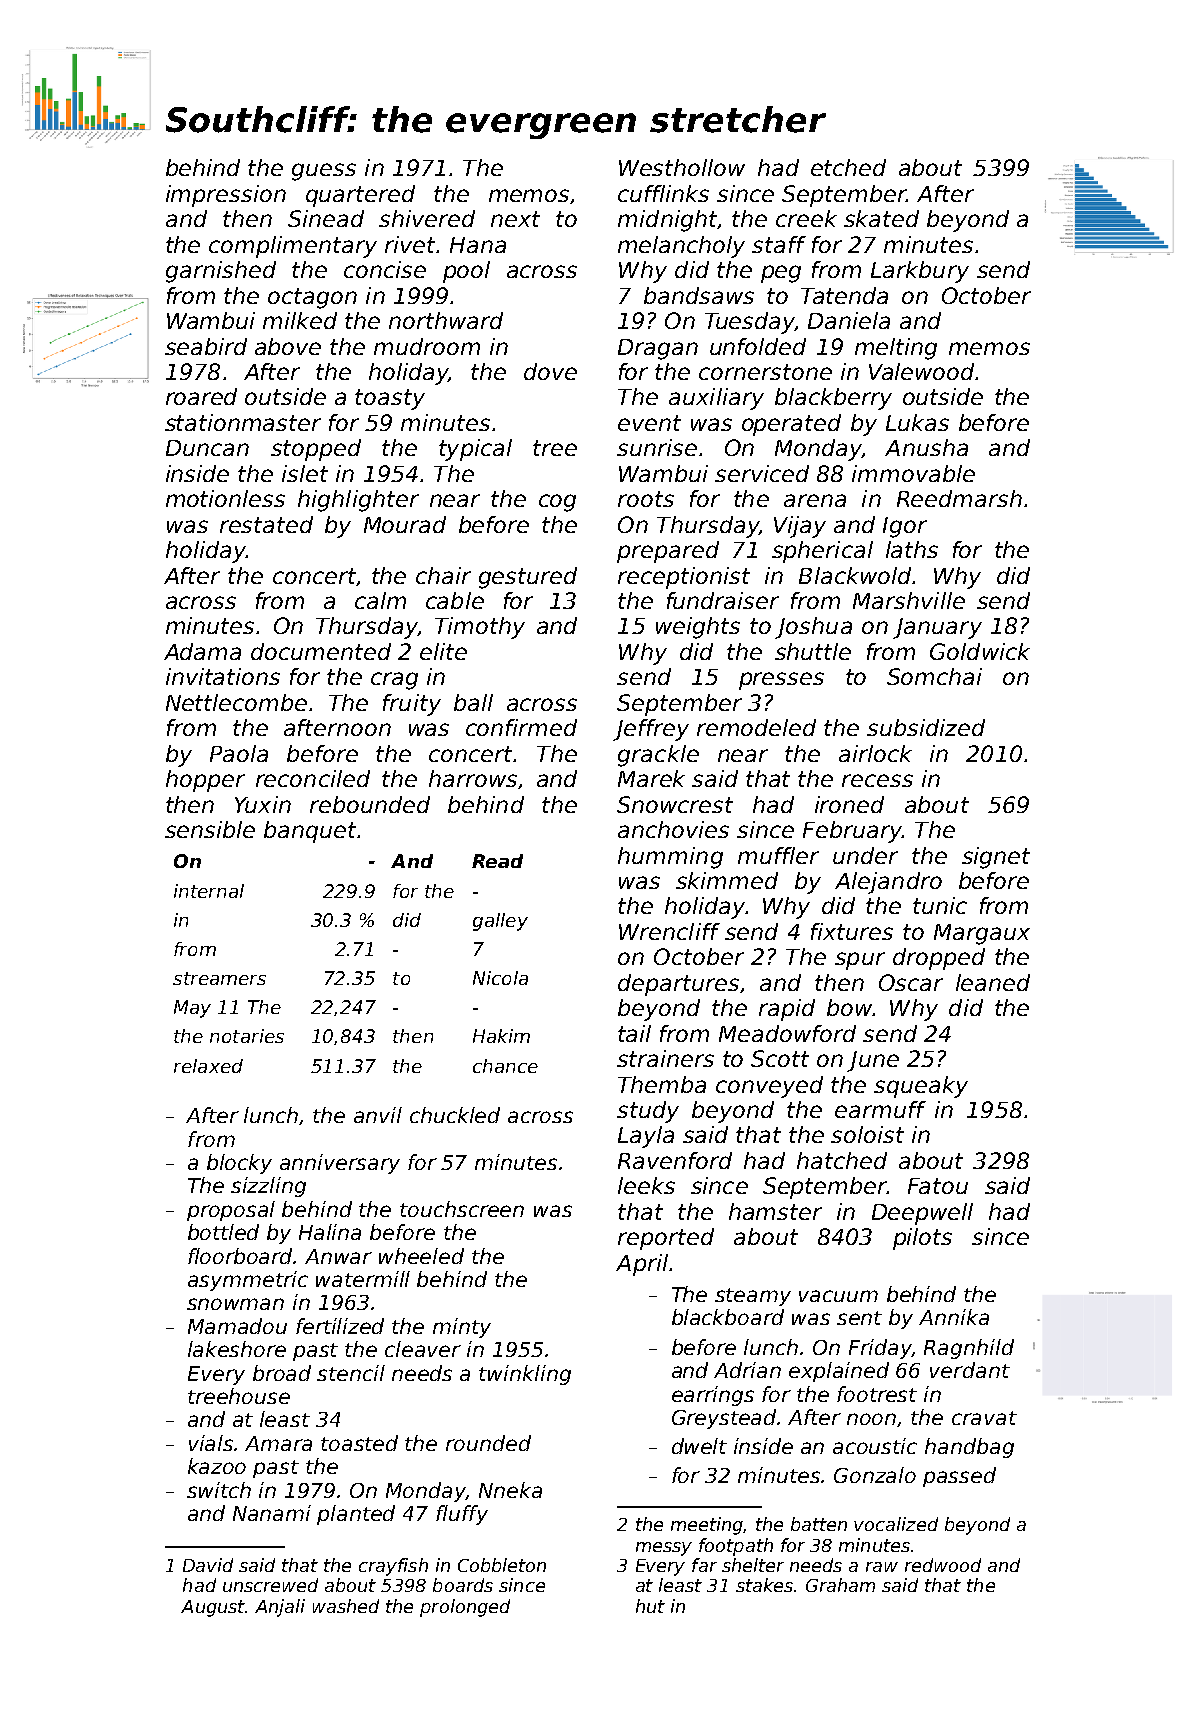  I want to click on pilots, so click(922, 1239).
